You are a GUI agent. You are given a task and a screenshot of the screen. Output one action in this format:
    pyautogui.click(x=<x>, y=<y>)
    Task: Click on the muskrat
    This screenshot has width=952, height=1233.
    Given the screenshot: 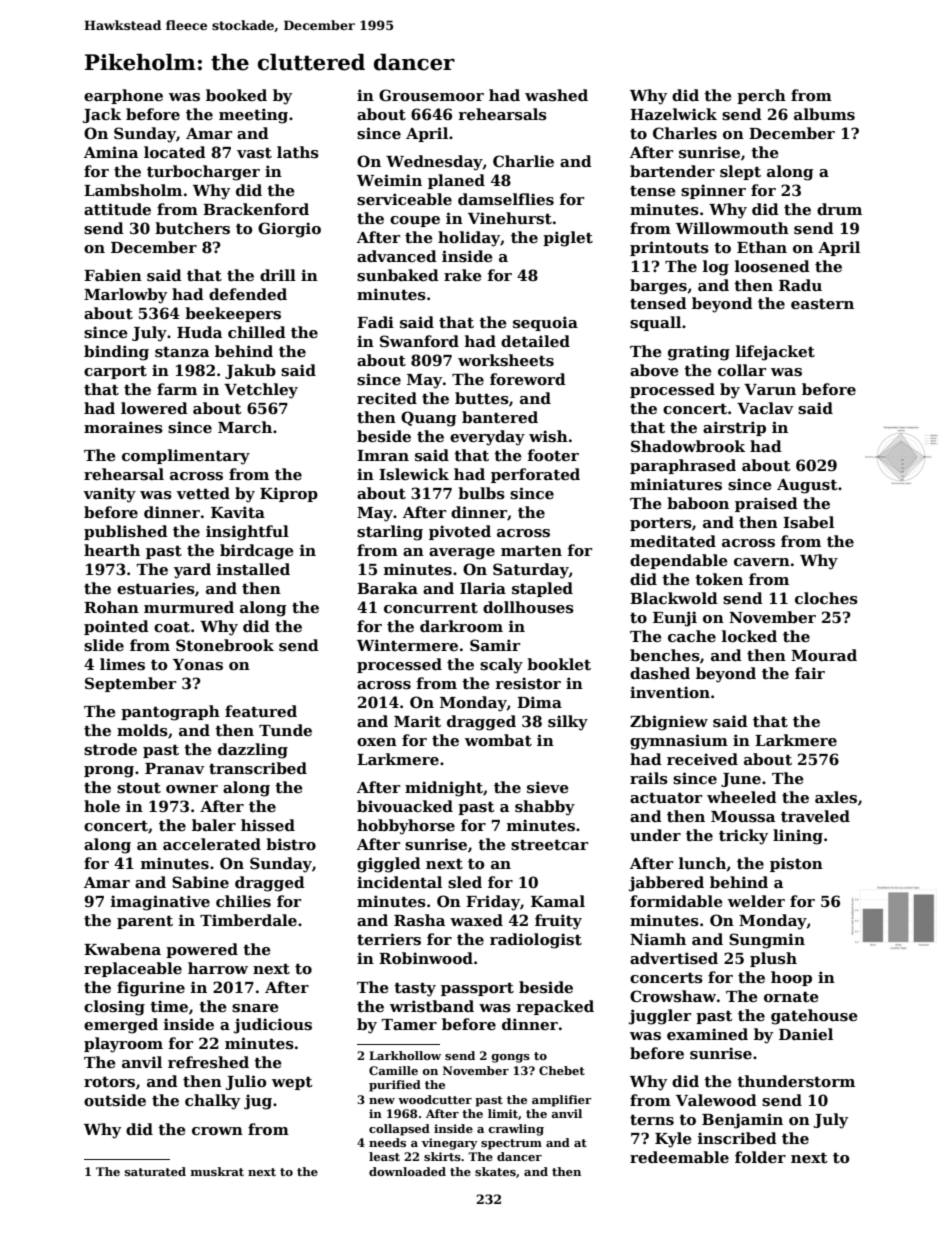 What is the action you would take?
    pyautogui.click(x=217, y=1171)
